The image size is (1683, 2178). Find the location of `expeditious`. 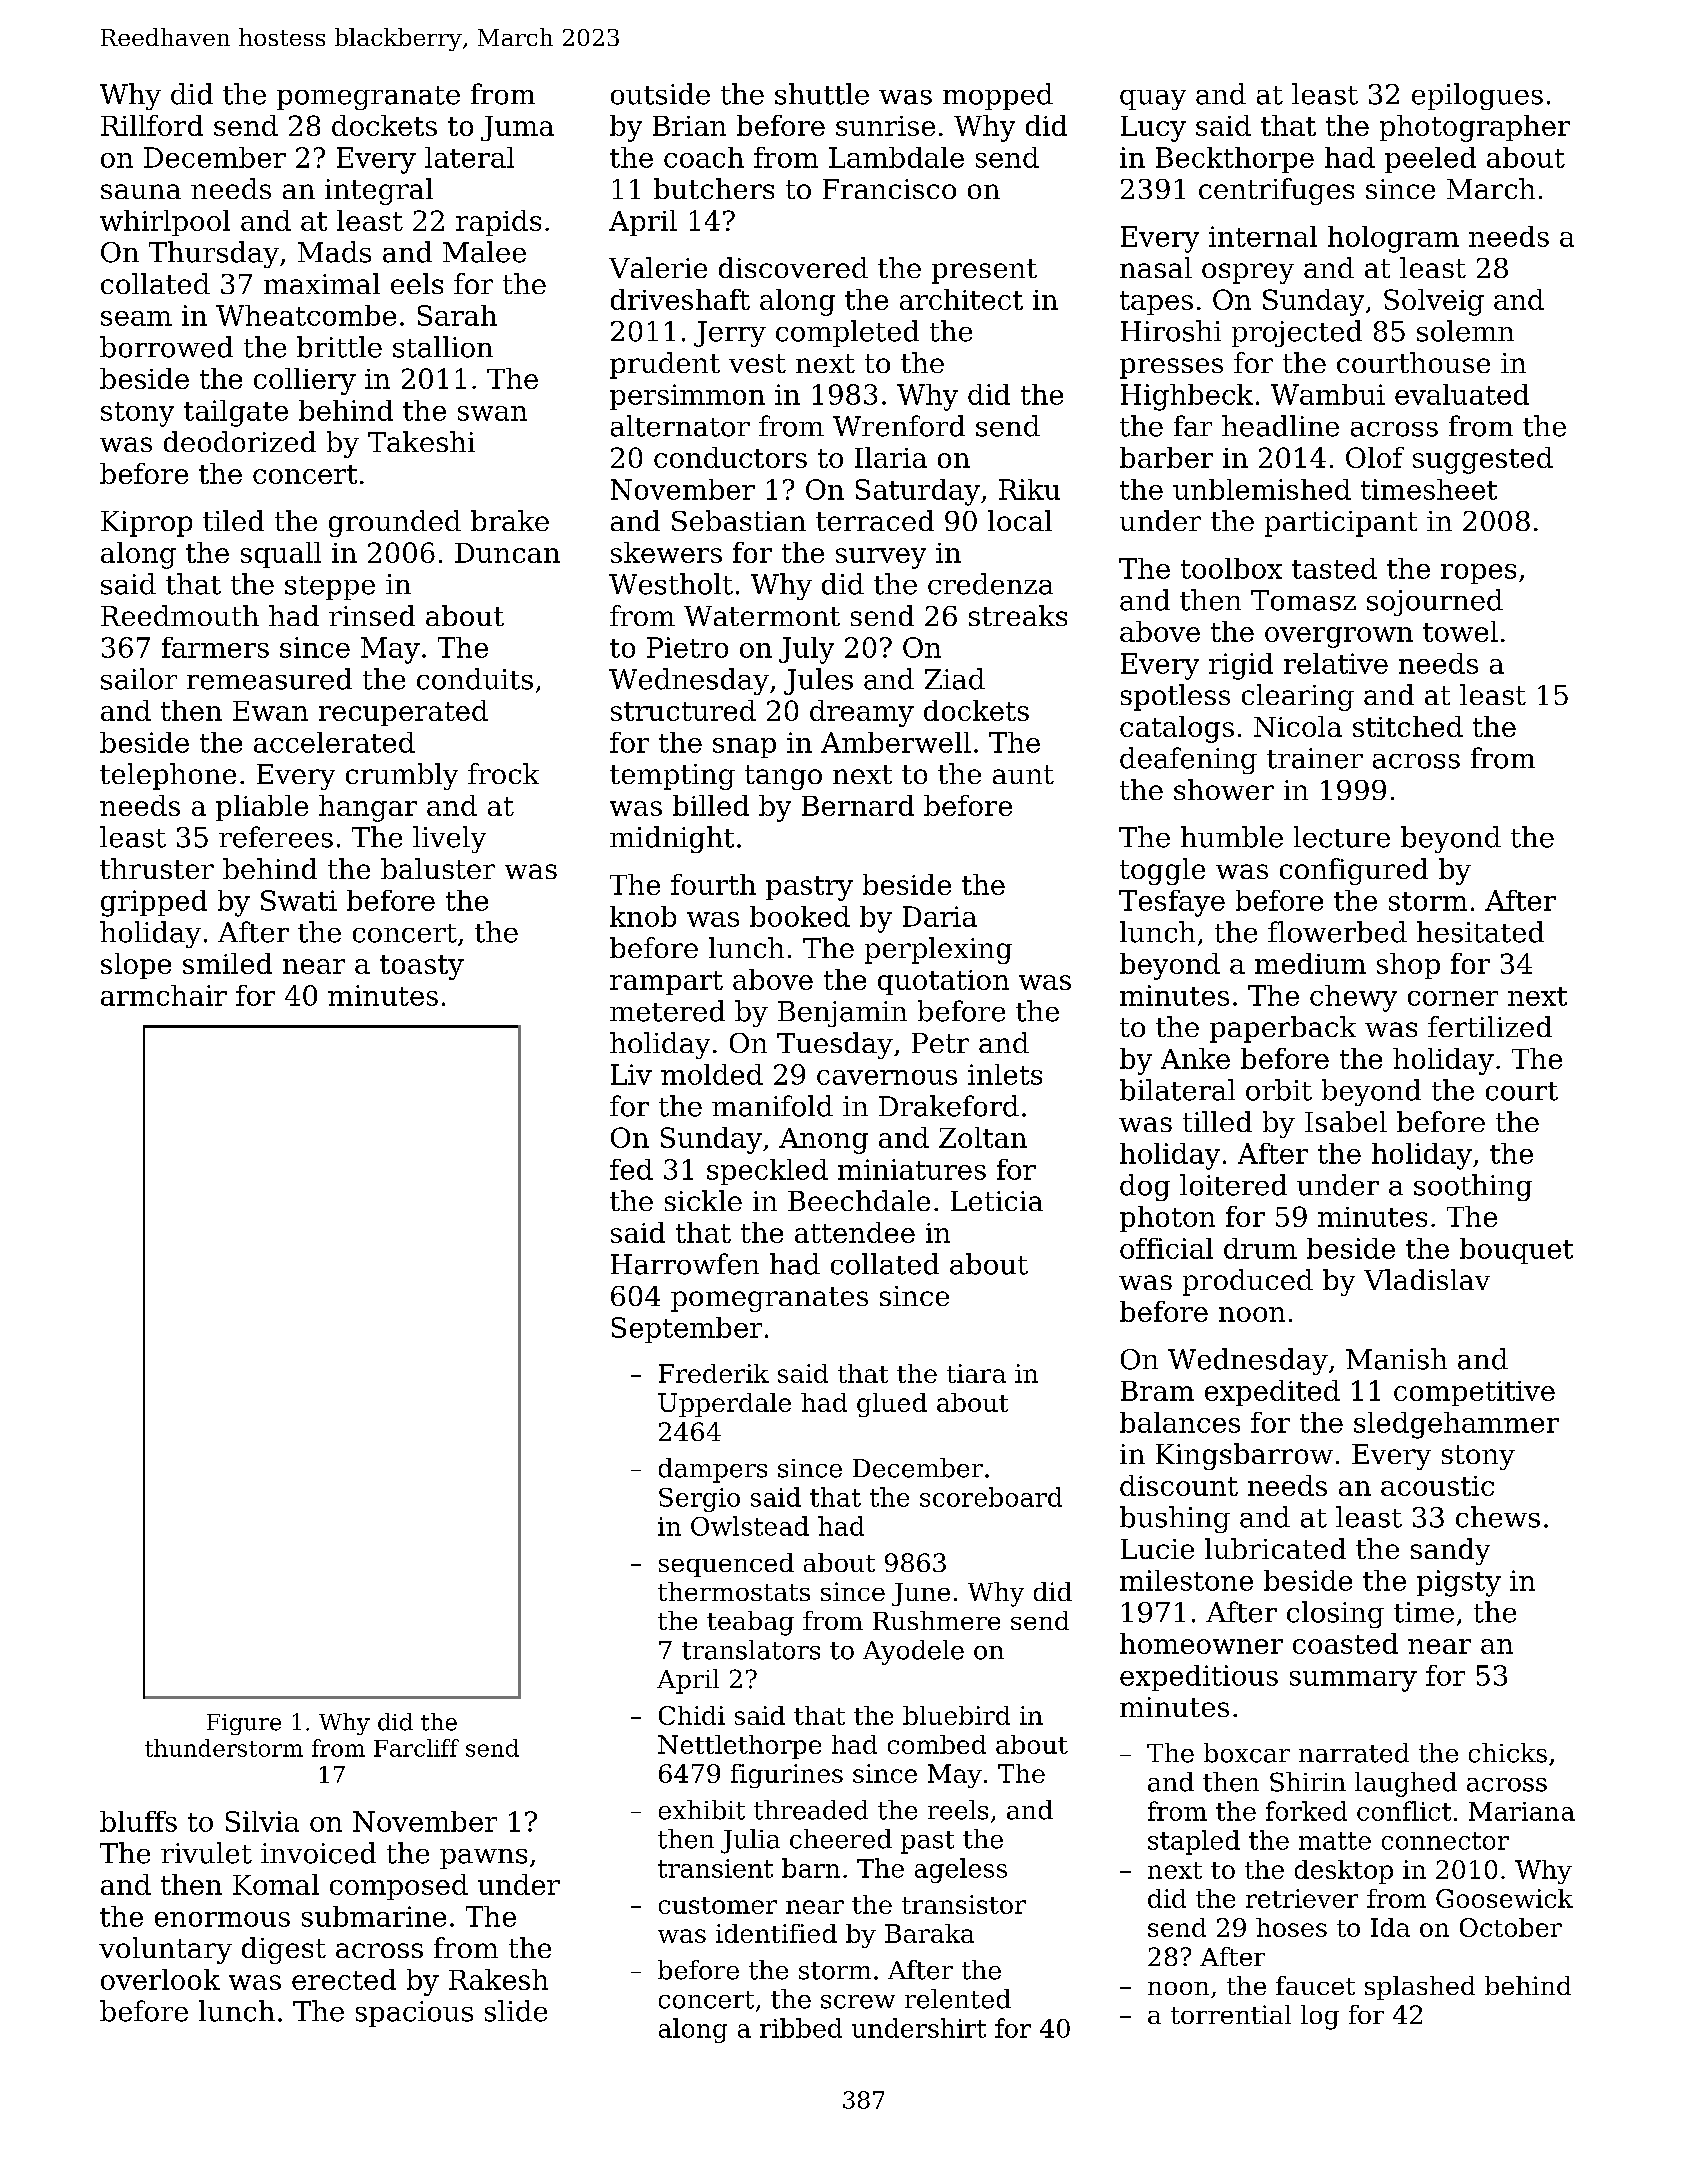

expeditious is located at coordinates (1199, 1678).
